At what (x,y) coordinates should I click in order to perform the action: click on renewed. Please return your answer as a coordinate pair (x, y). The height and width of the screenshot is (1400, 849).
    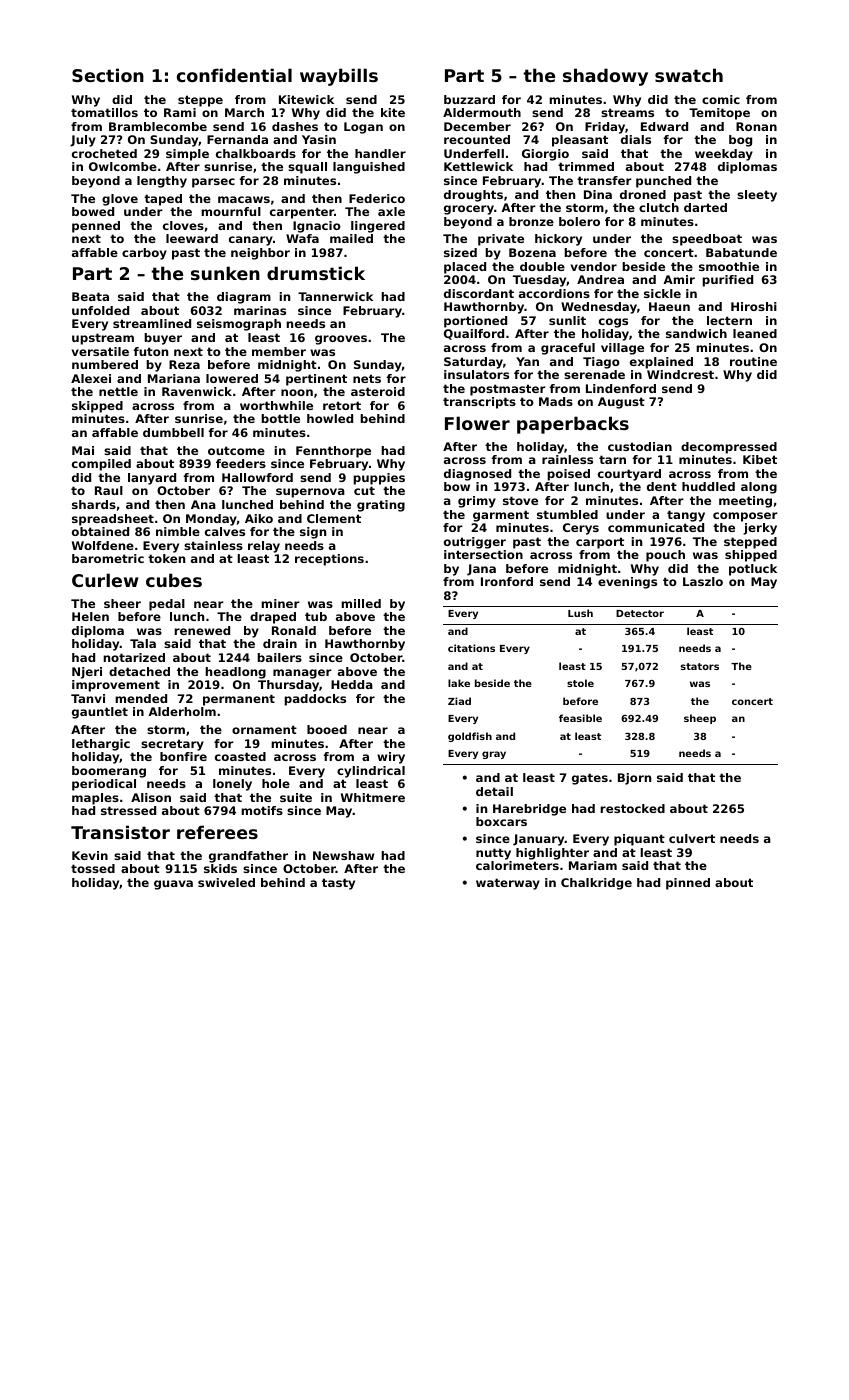
    Looking at the image, I should click on (202, 630).
